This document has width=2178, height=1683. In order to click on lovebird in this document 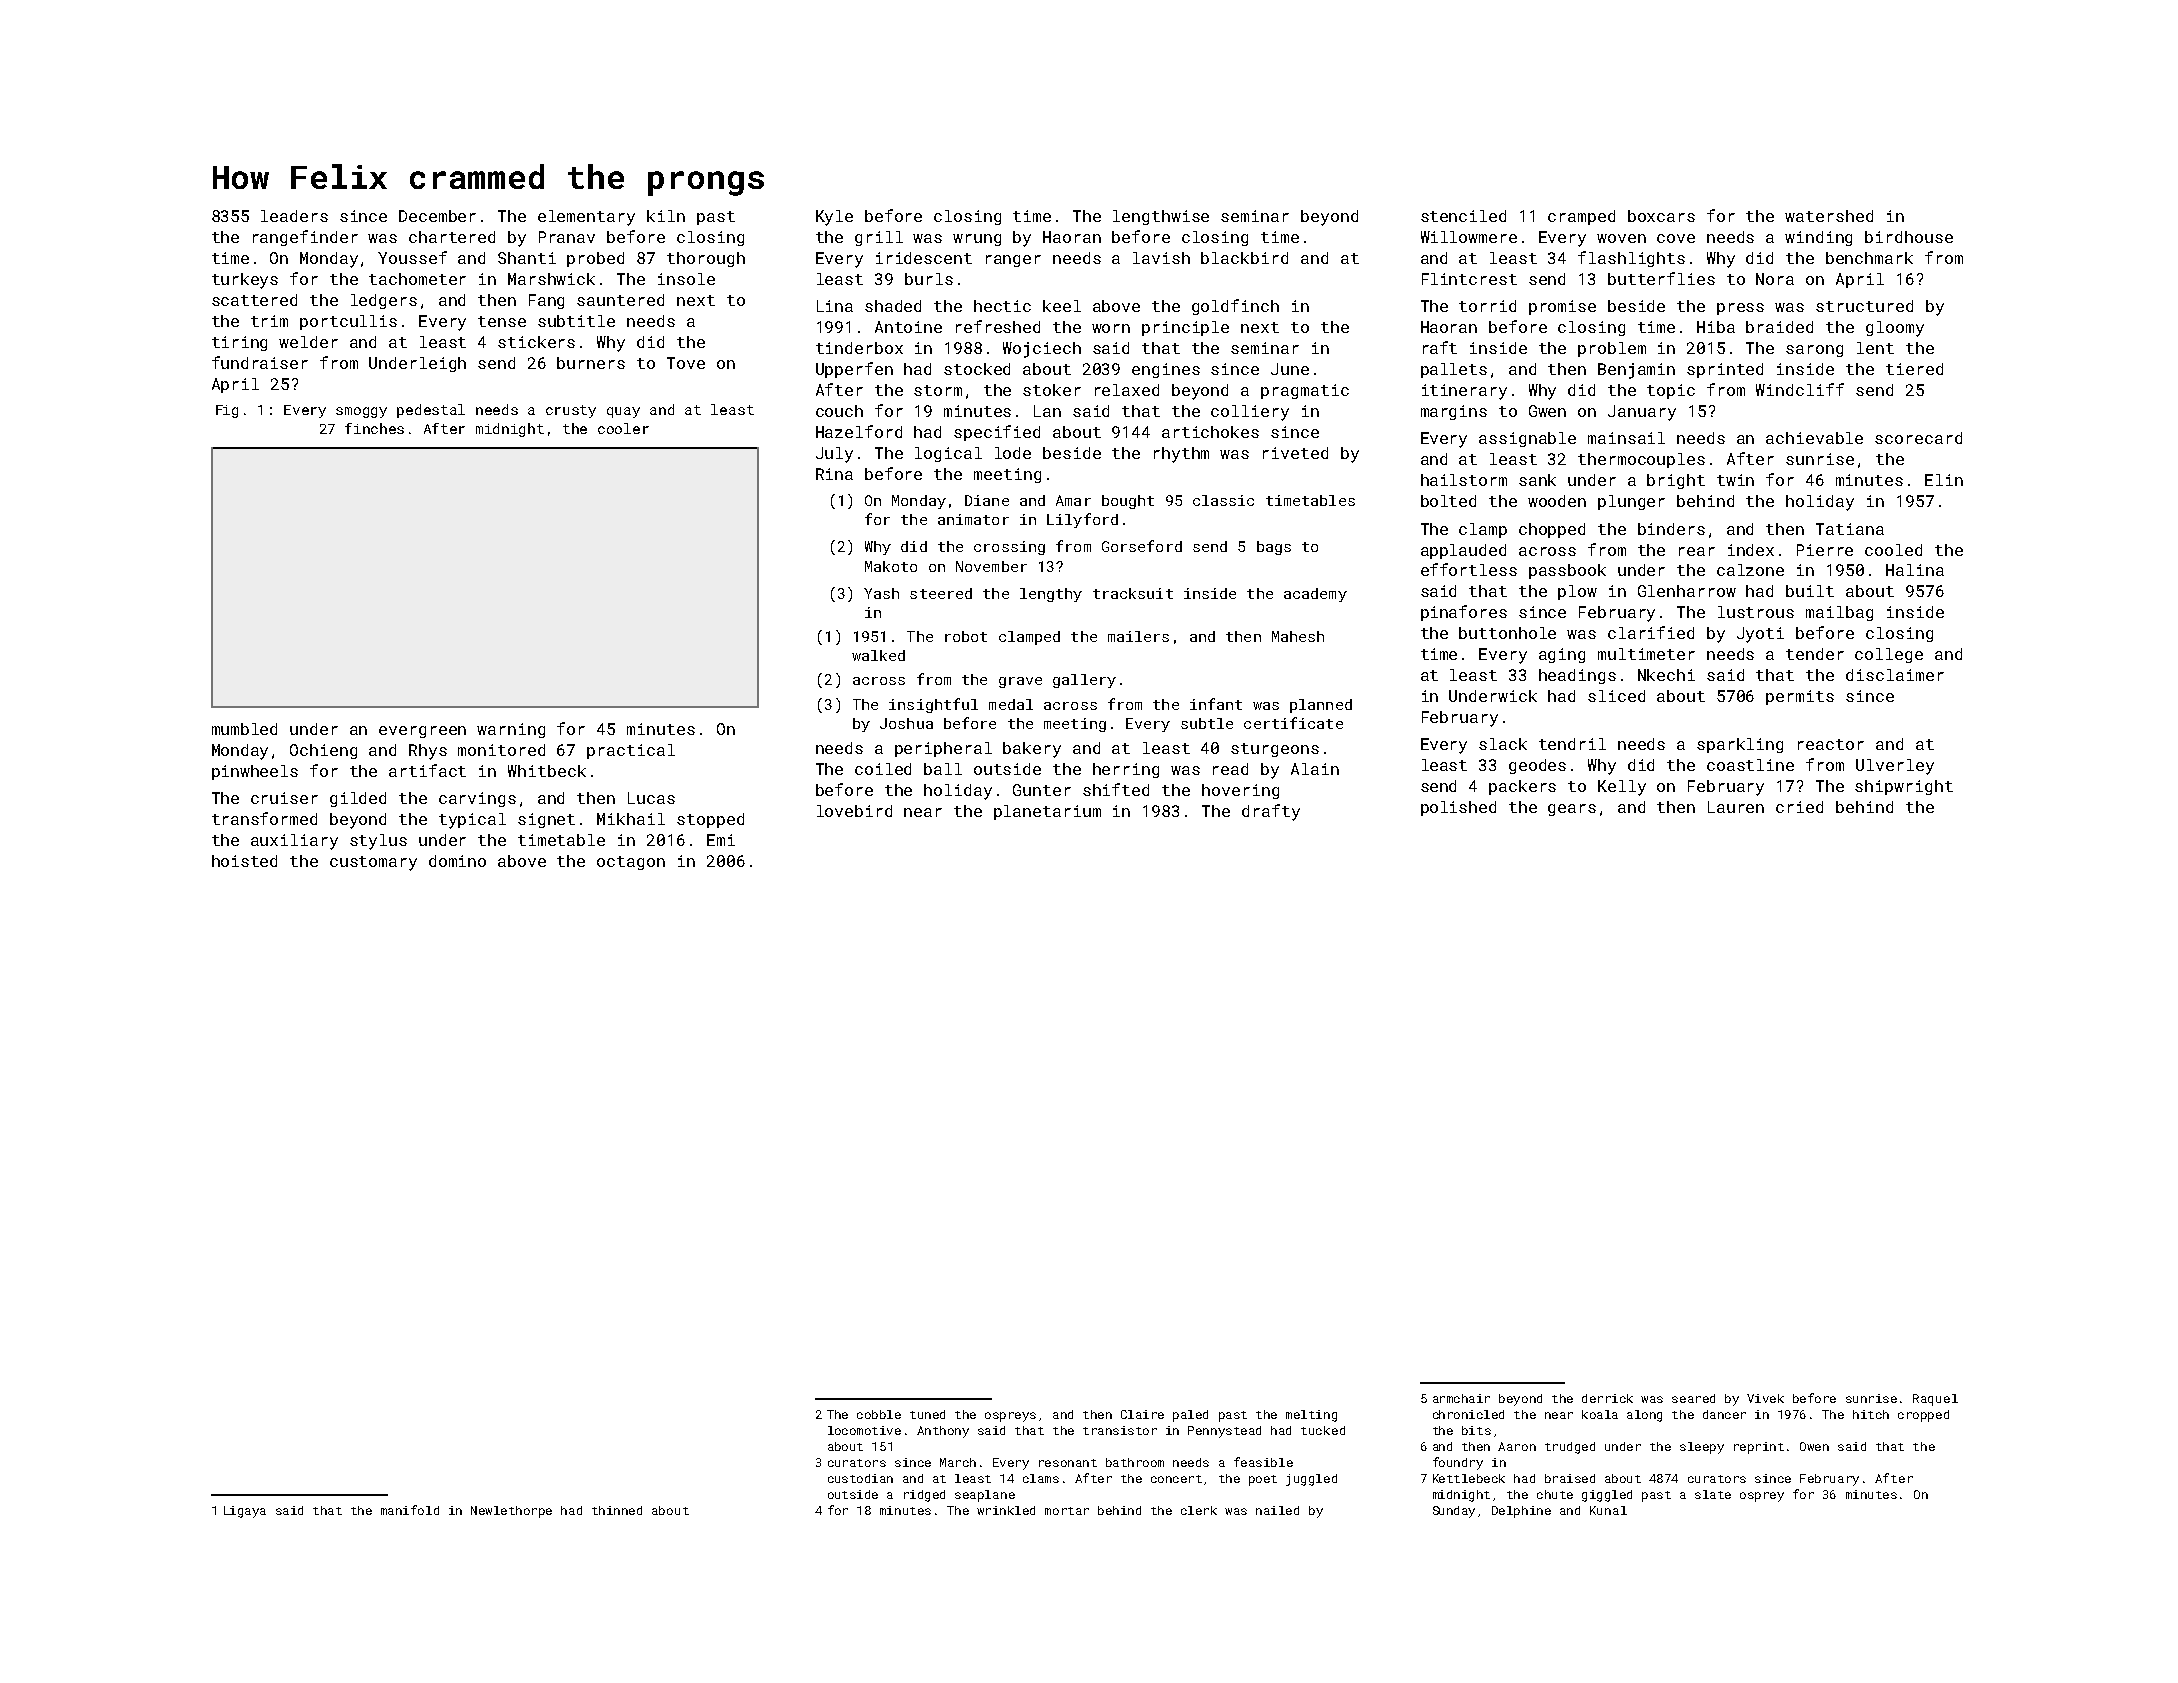, I will do `click(854, 811)`.
